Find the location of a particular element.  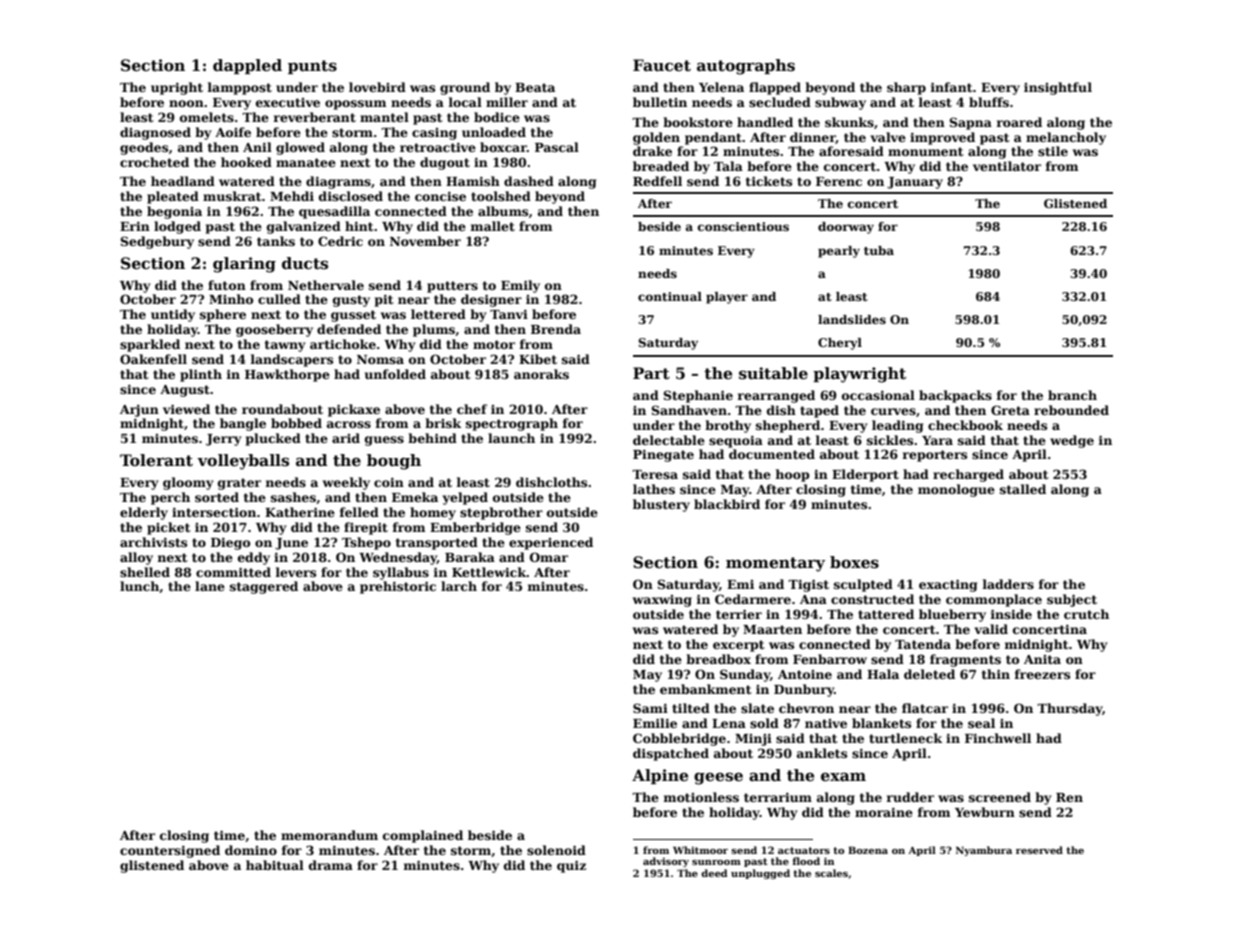

backpacks is located at coordinates (955, 396).
